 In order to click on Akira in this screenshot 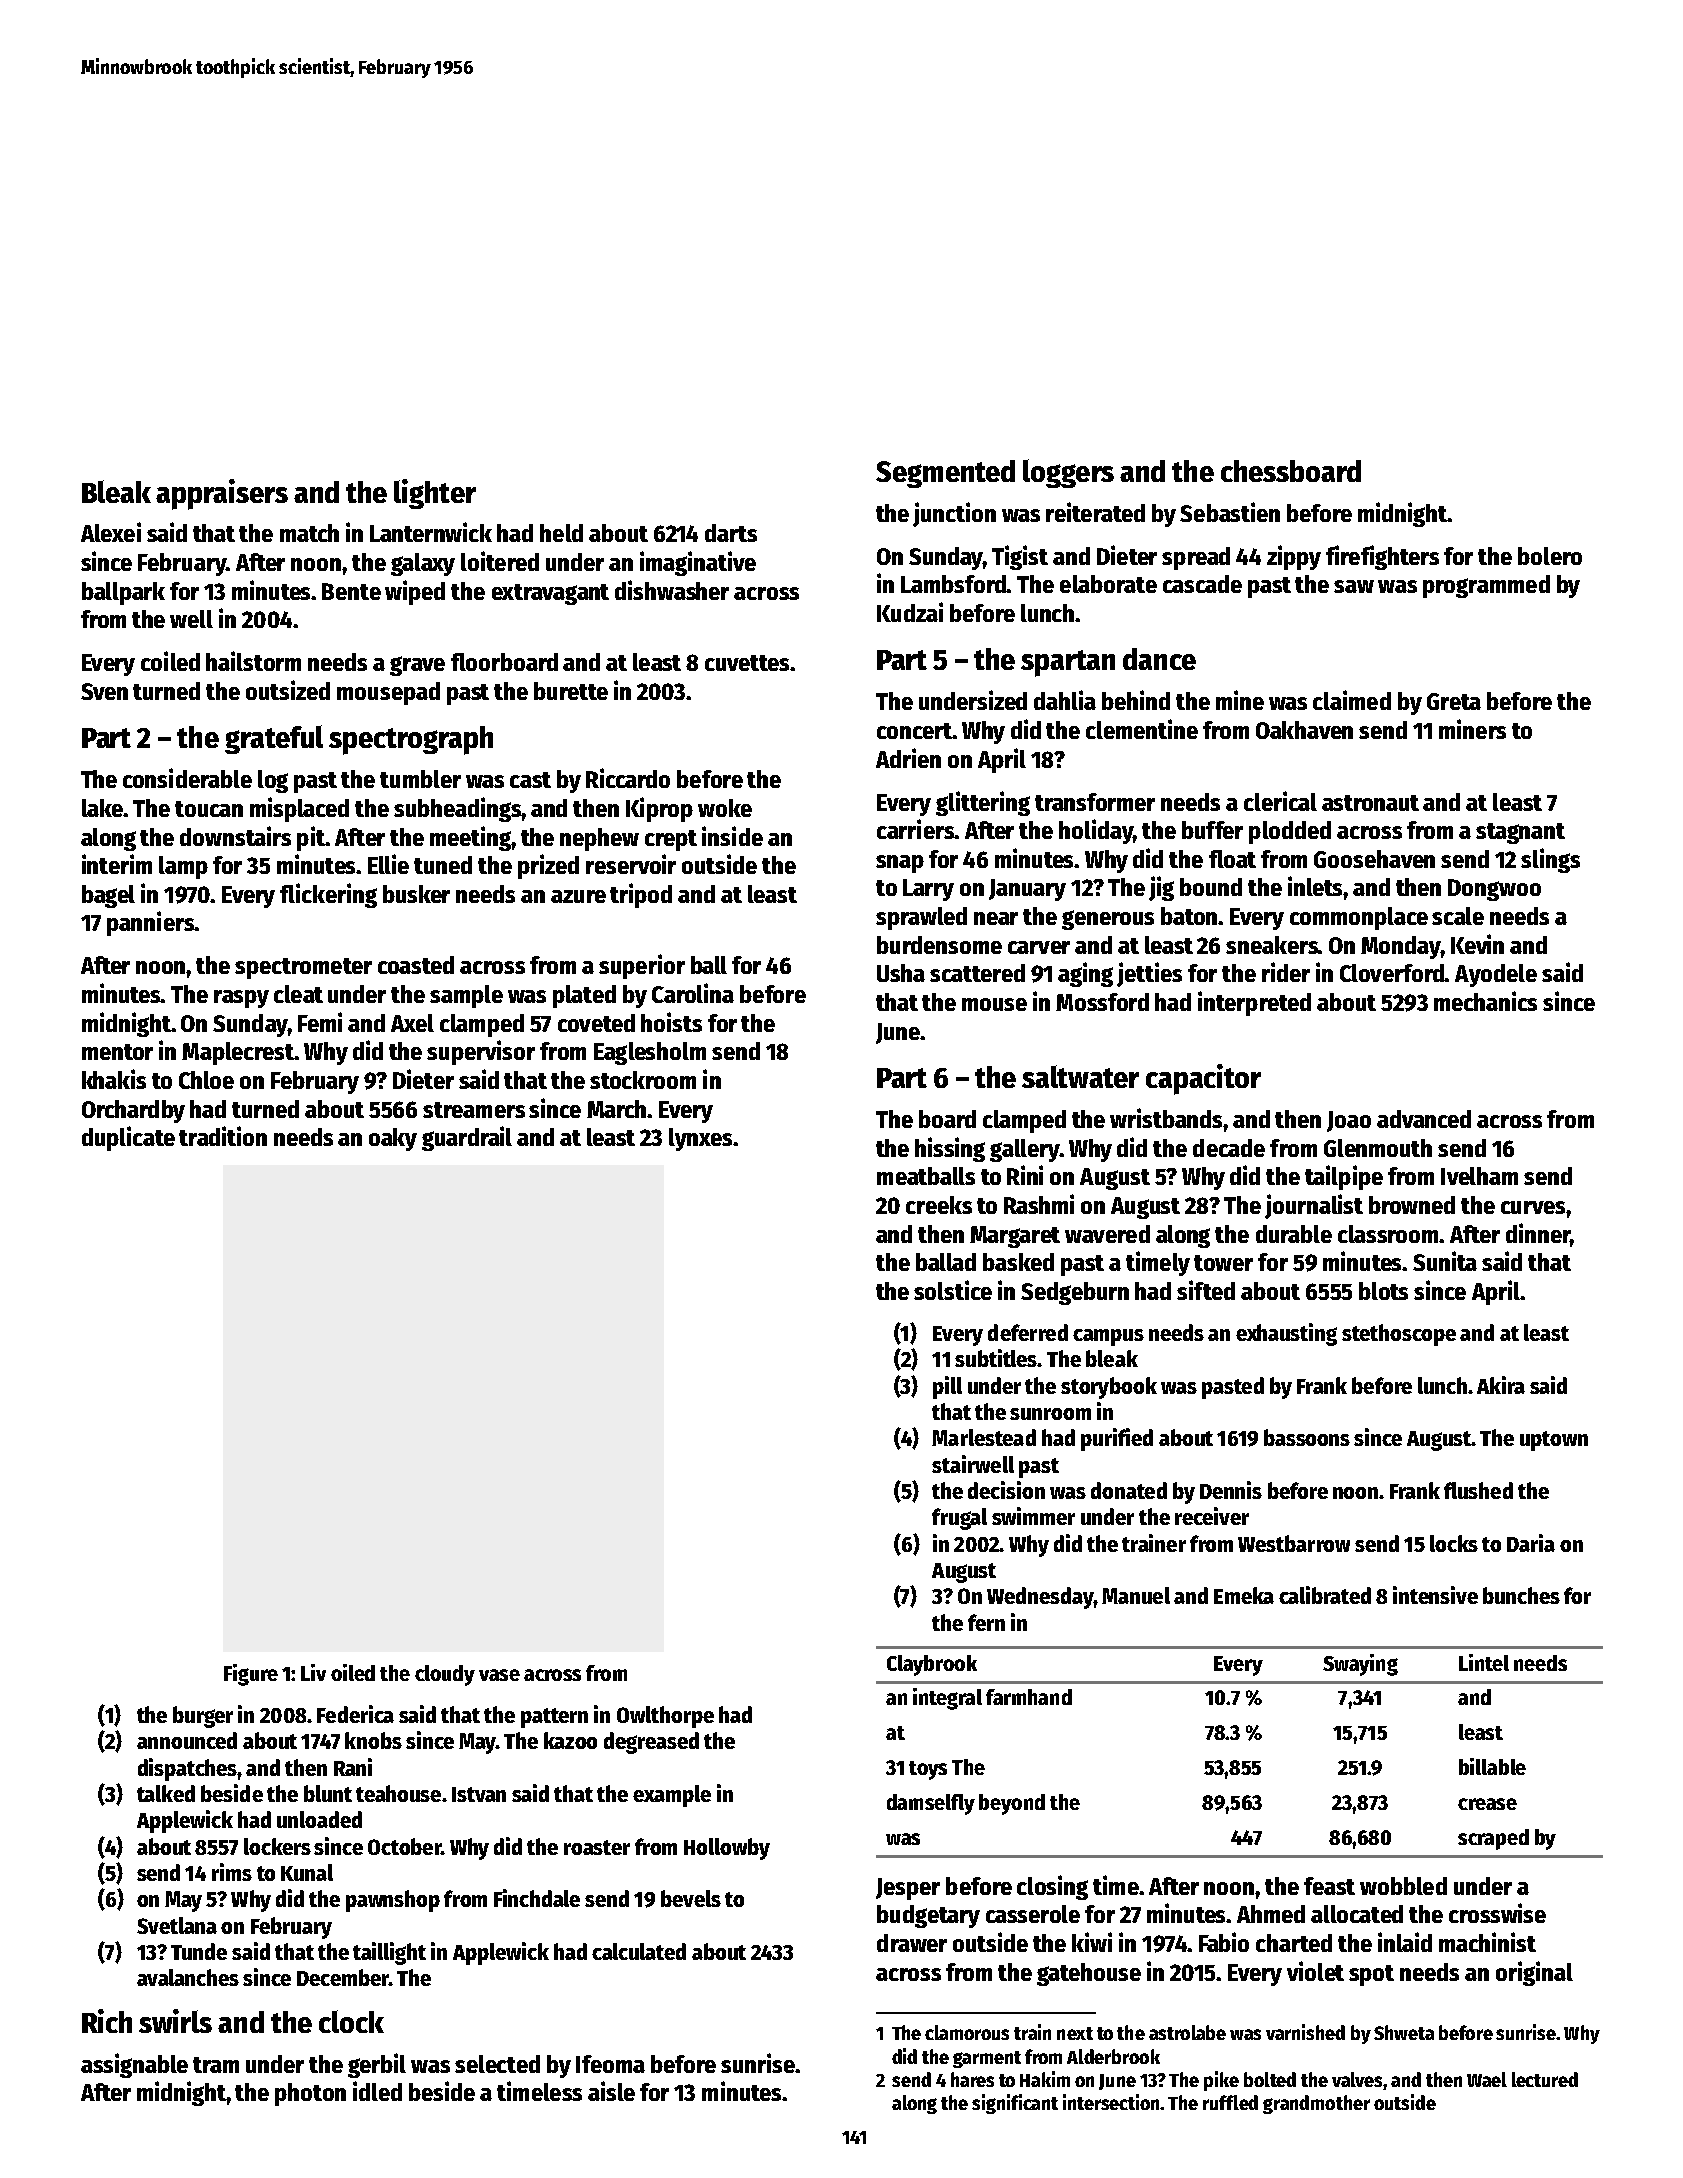, I will do `click(1501, 1385)`.
